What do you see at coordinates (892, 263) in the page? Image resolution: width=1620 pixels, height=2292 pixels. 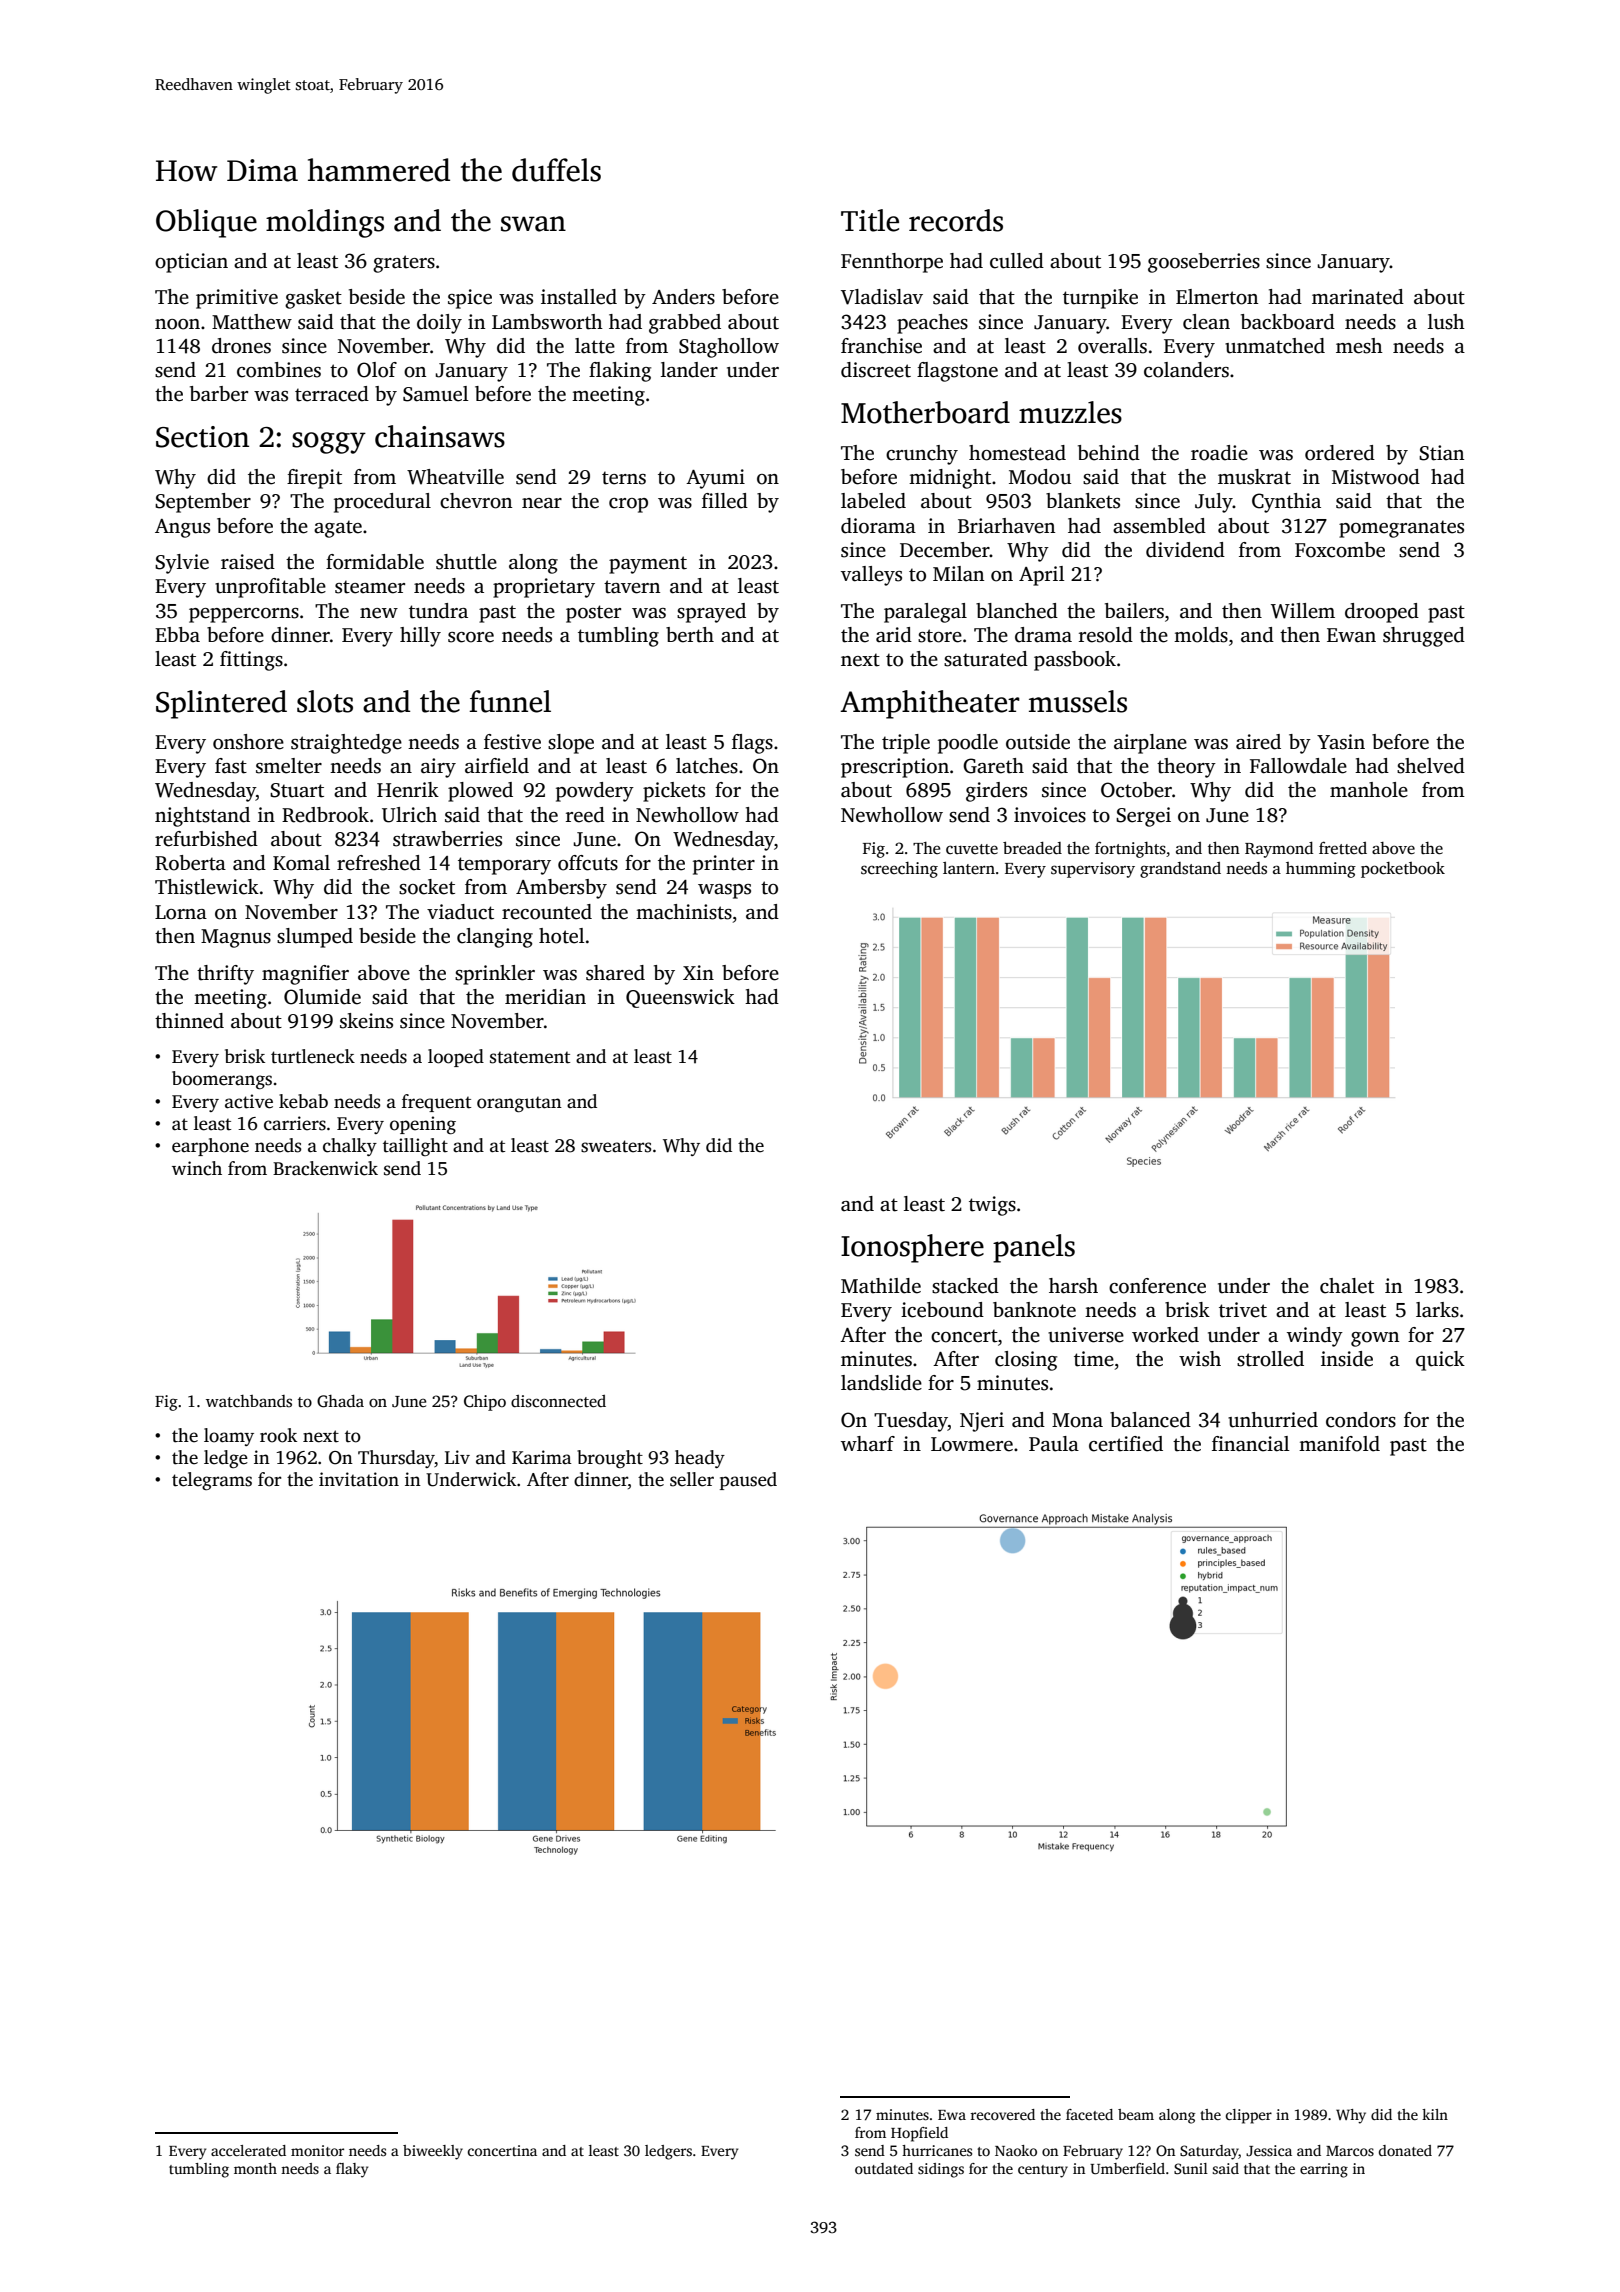 I see `Fennthorpe` at bounding box center [892, 263].
